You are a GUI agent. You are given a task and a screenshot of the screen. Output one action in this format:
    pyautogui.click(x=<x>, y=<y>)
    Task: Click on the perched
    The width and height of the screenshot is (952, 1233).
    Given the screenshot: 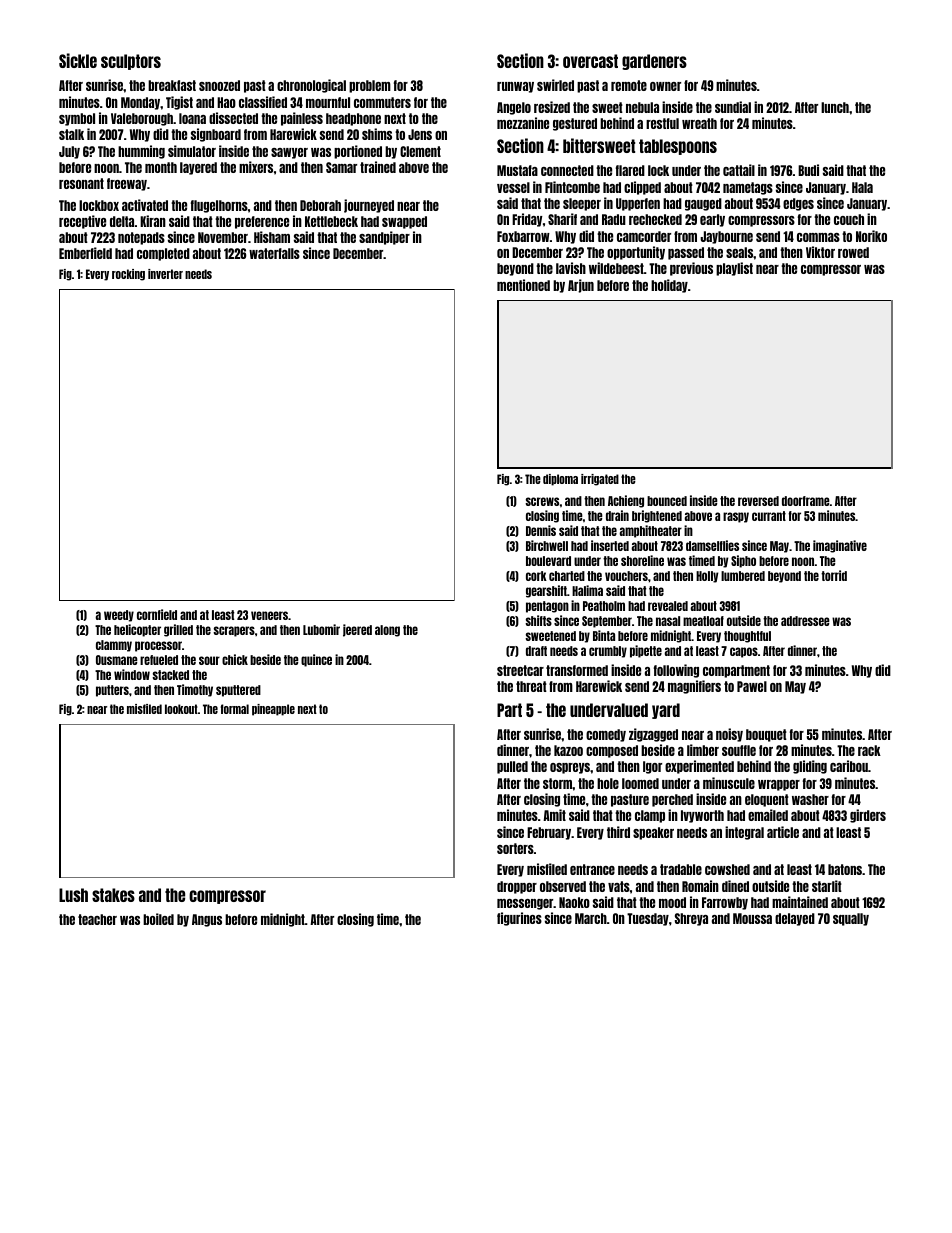 What is the action you would take?
    pyautogui.click(x=672, y=800)
